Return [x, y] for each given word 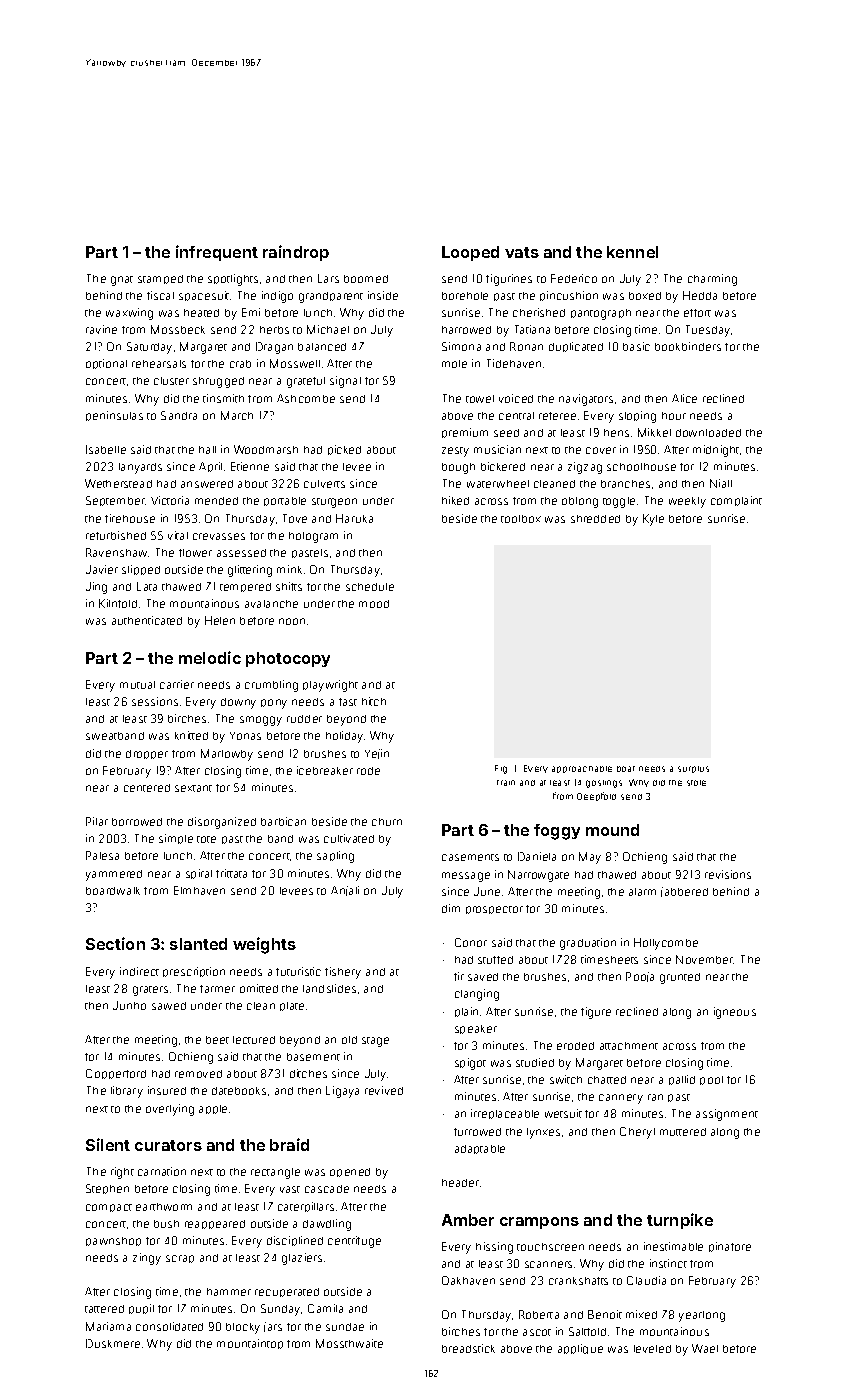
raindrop [296, 253]
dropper [147, 754]
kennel [632, 252]
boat [626, 769]
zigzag [585, 468]
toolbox [521, 519]
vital [178, 535]
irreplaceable [505, 1114]
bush [166, 1224]
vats [522, 252]
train [506, 783]
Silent [108, 1144]
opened [350, 1172]
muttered [683, 1132]
